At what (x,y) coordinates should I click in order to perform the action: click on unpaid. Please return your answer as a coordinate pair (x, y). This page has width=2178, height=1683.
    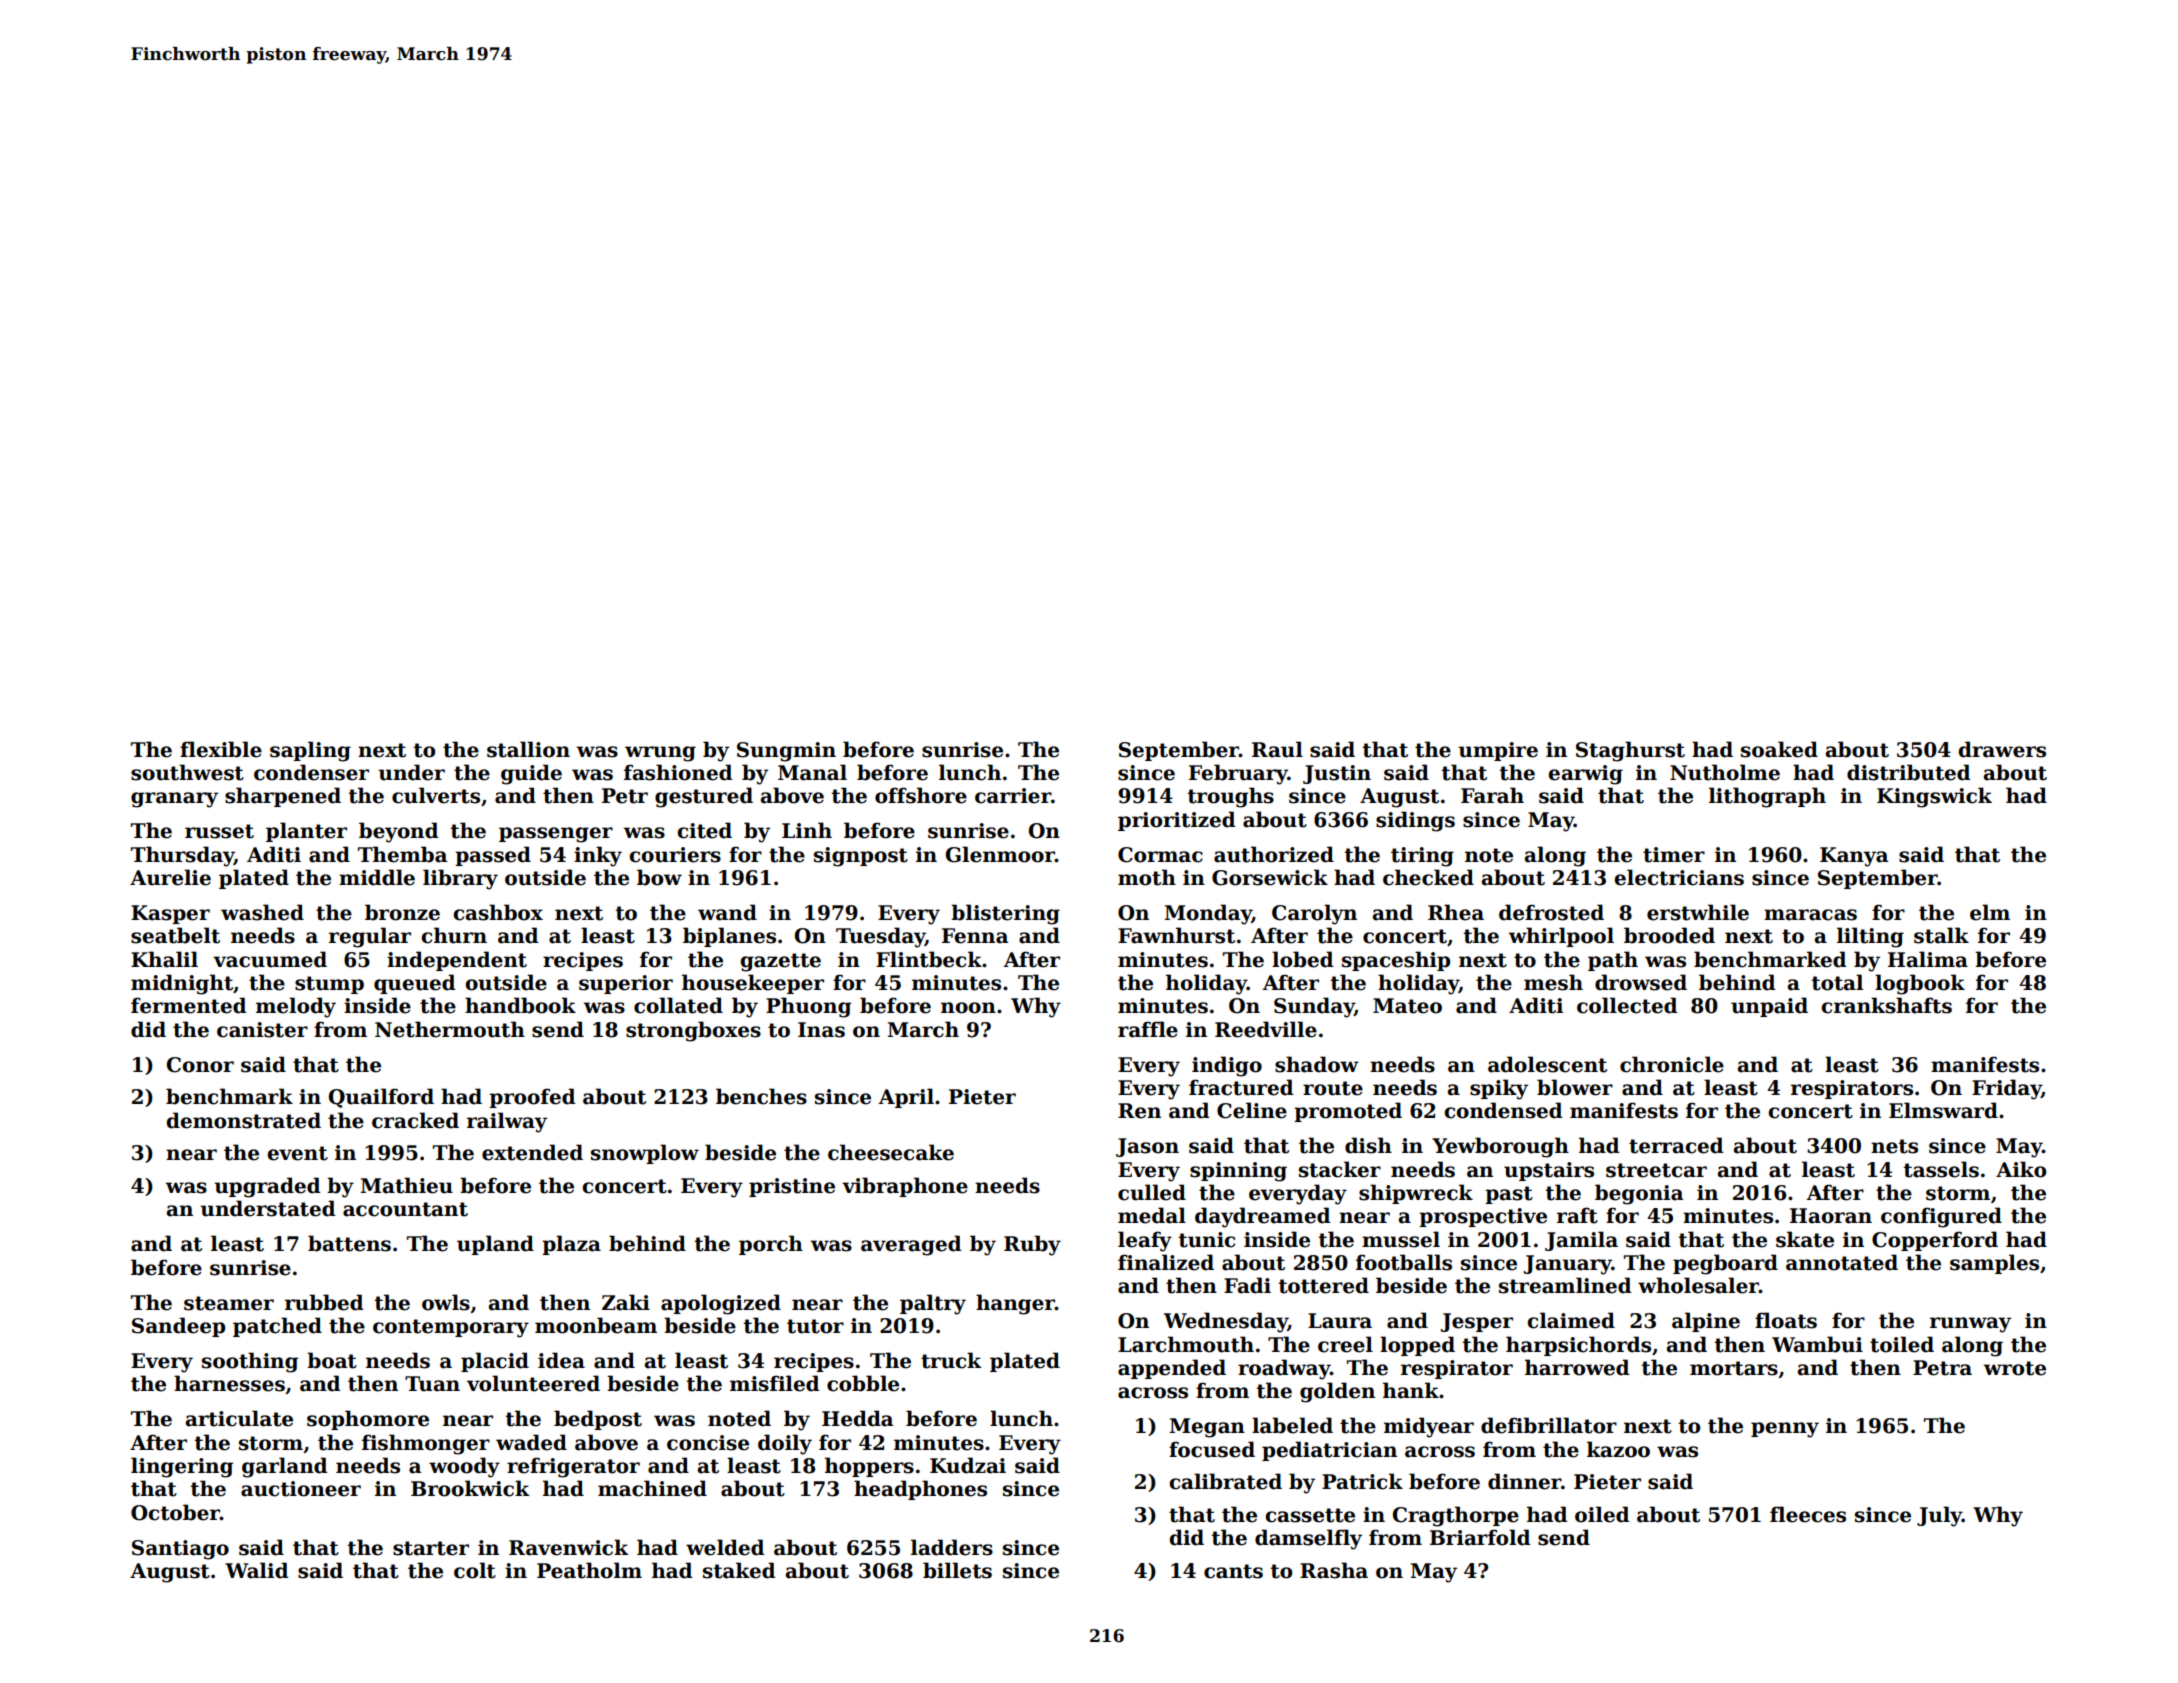
    Looking at the image, I should click on (1769, 1007).
